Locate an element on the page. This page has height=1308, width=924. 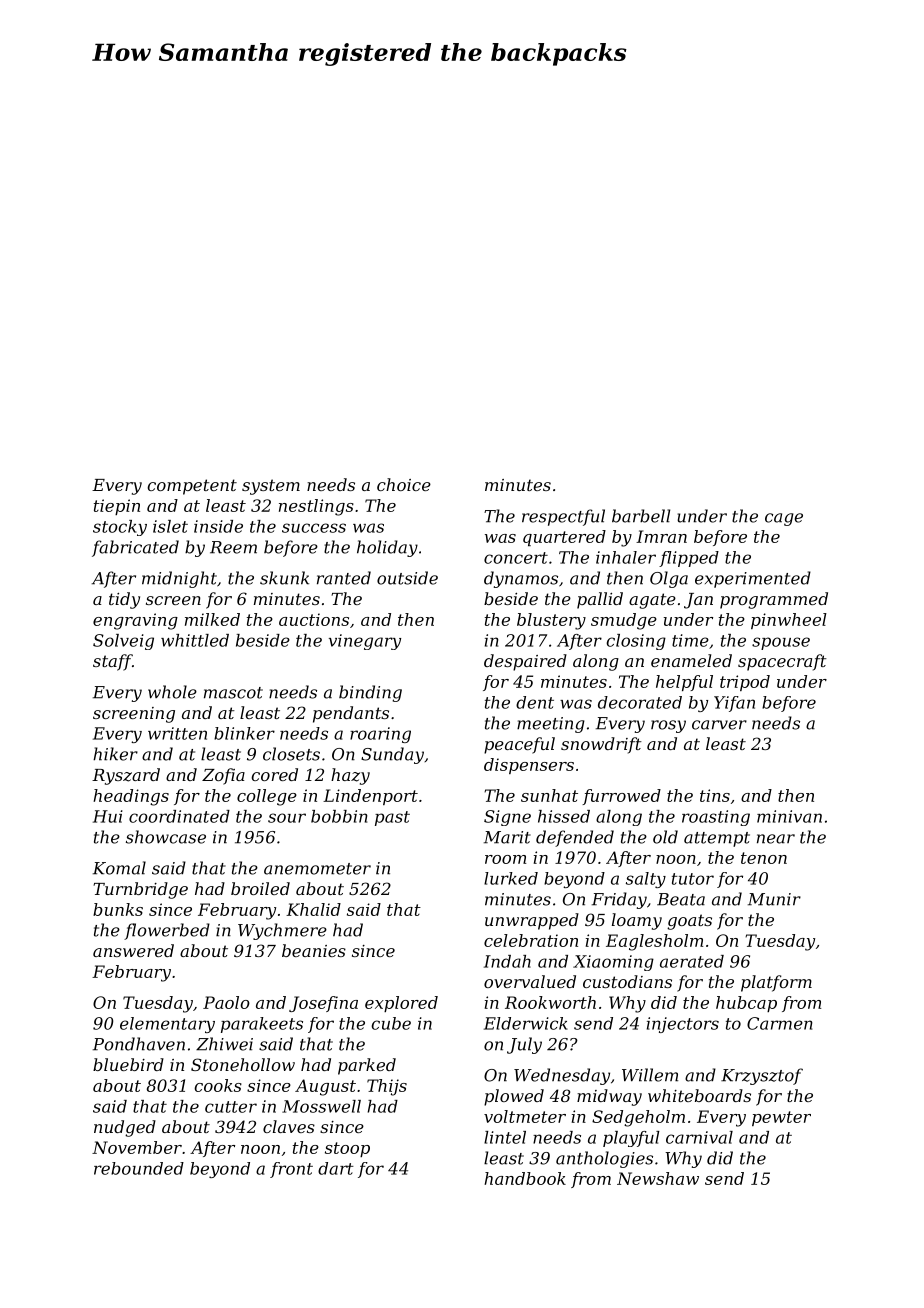
explored is located at coordinates (401, 1004).
